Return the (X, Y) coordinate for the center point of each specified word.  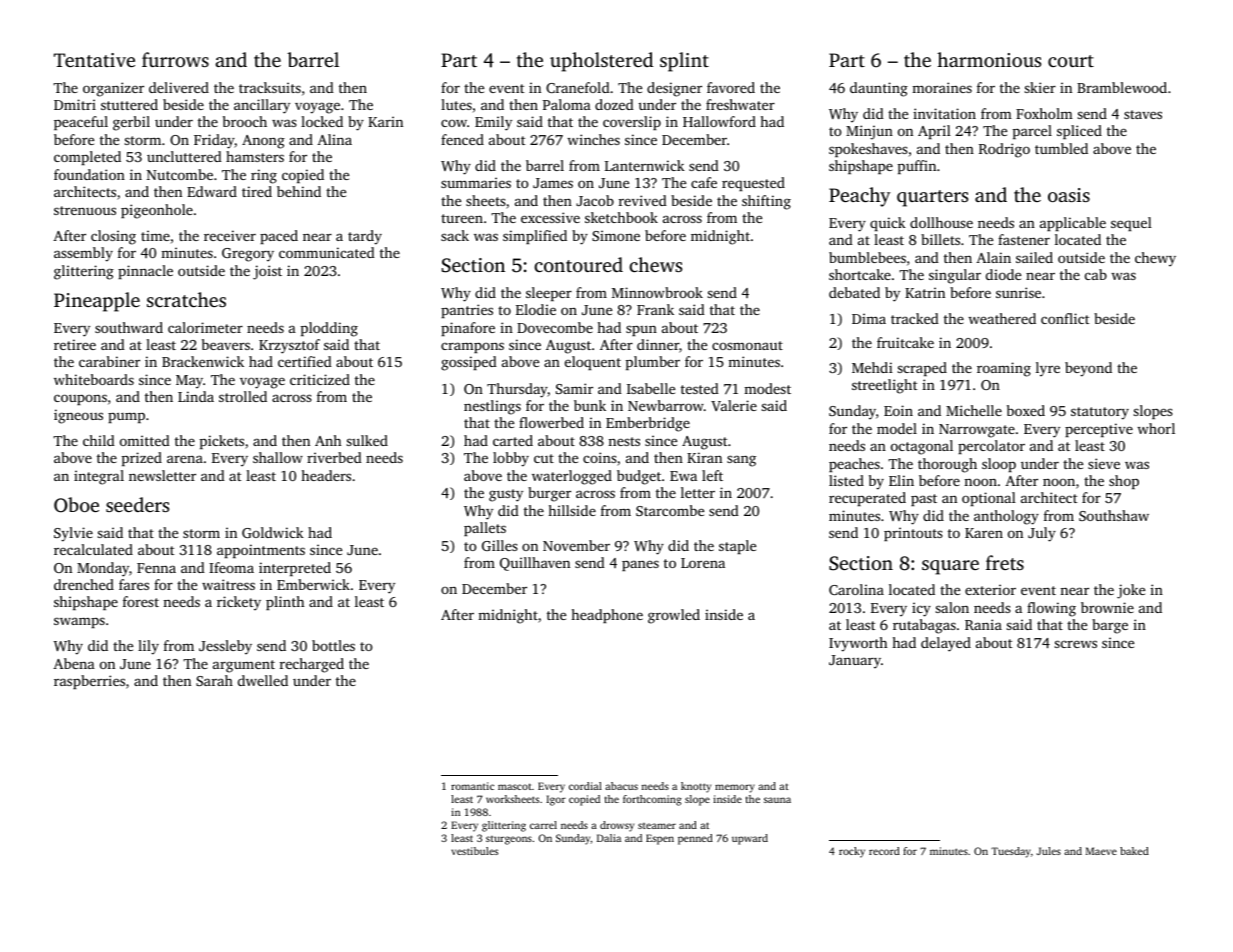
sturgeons (509, 840)
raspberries (89, 682)
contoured (578, 264)
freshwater (740, 104)
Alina (334, 139)
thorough (947, 465)
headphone (607, 616)
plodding (329, 329)
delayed (946, 644)
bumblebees (867, 257)
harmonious (989, 59)
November (576, 545)
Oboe (76, 505)
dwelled (263, 680)
